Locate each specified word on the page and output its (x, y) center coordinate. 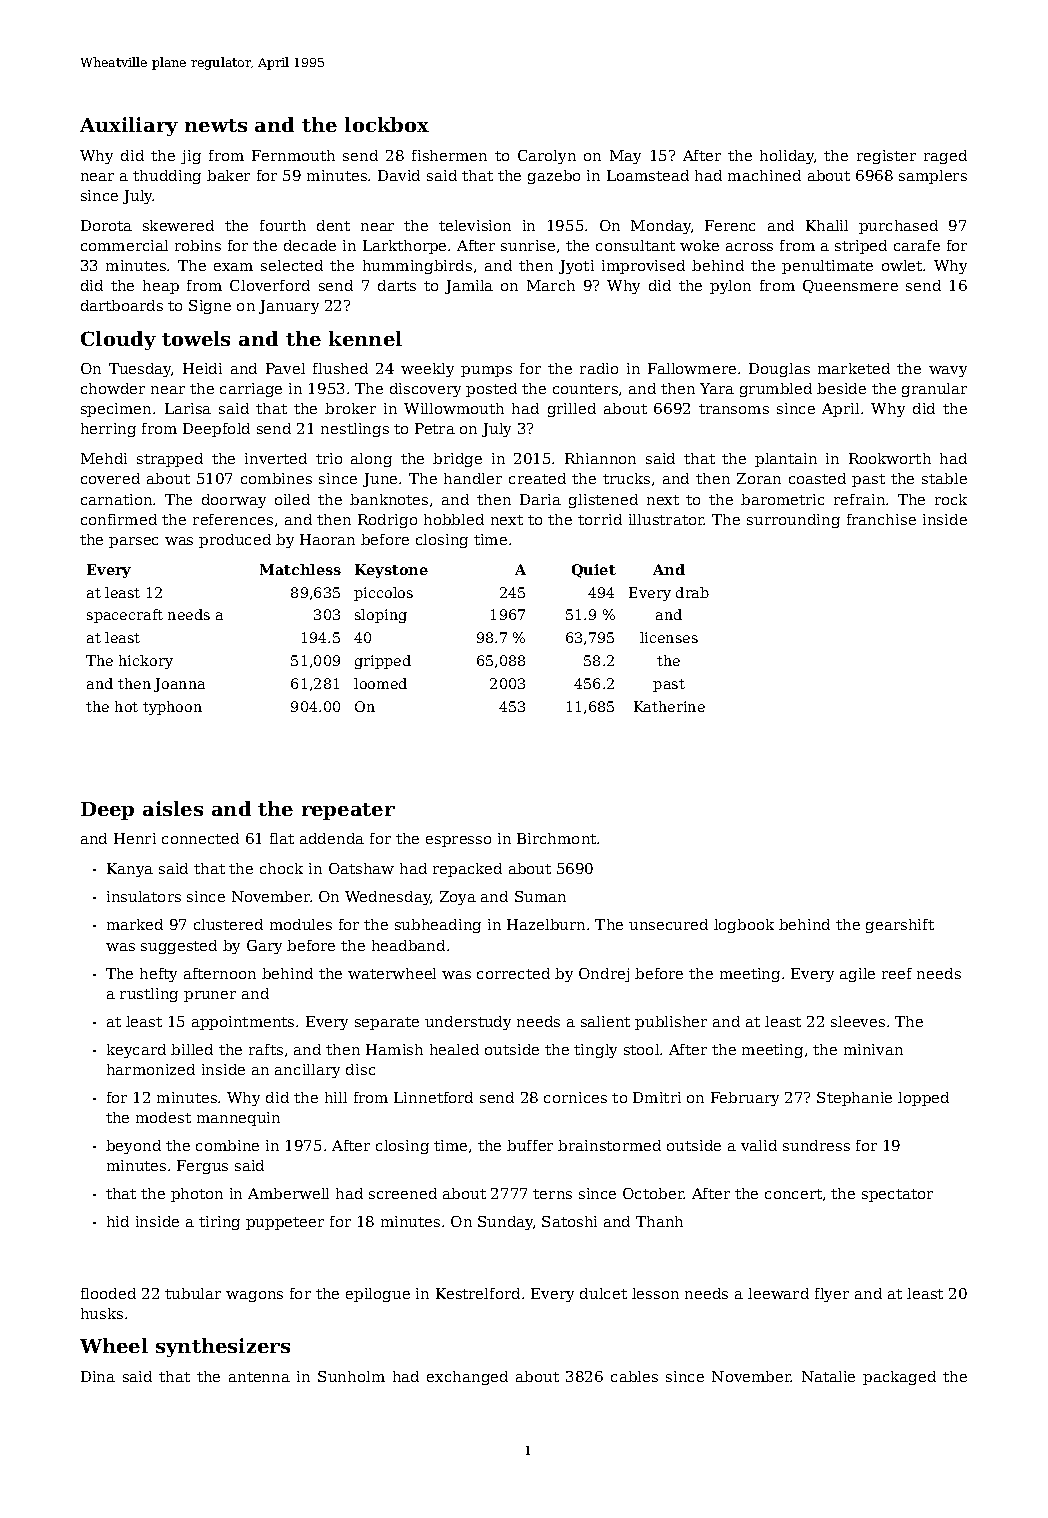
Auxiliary (129, 126)
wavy (948, 371)
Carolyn (547, 157)
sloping (381, 616)
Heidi (202, 368)
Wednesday (388, 898)
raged (945, 157)
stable (944, 478)
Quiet (594, 571)
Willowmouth (454, 408)
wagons (254, 1296)
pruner (210, 996)
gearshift (900, 926)
